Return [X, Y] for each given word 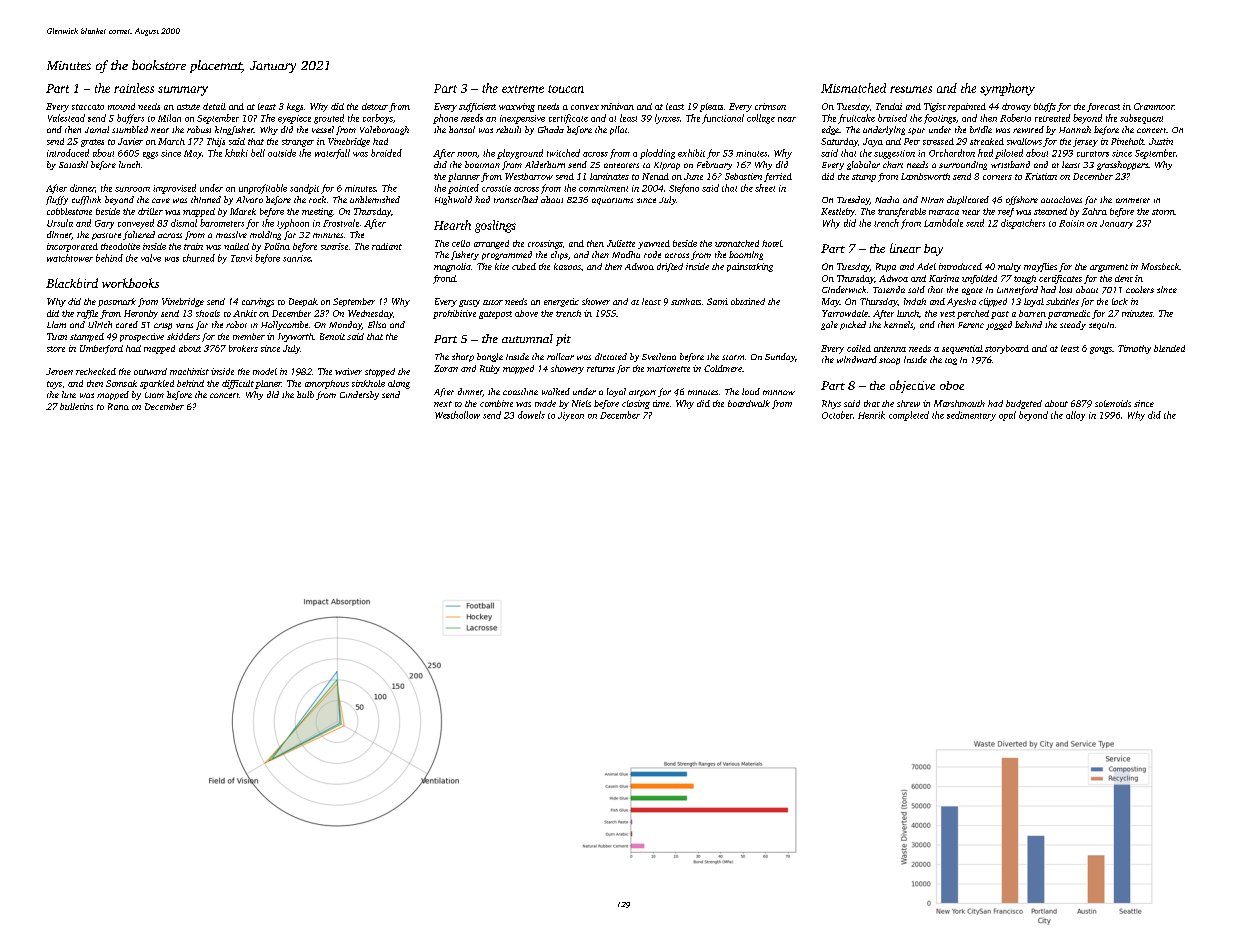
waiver [348, 371]
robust [199, 129]
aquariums [612, 201]
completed [909, 416]
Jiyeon [571, 416]
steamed [1050, 211]
